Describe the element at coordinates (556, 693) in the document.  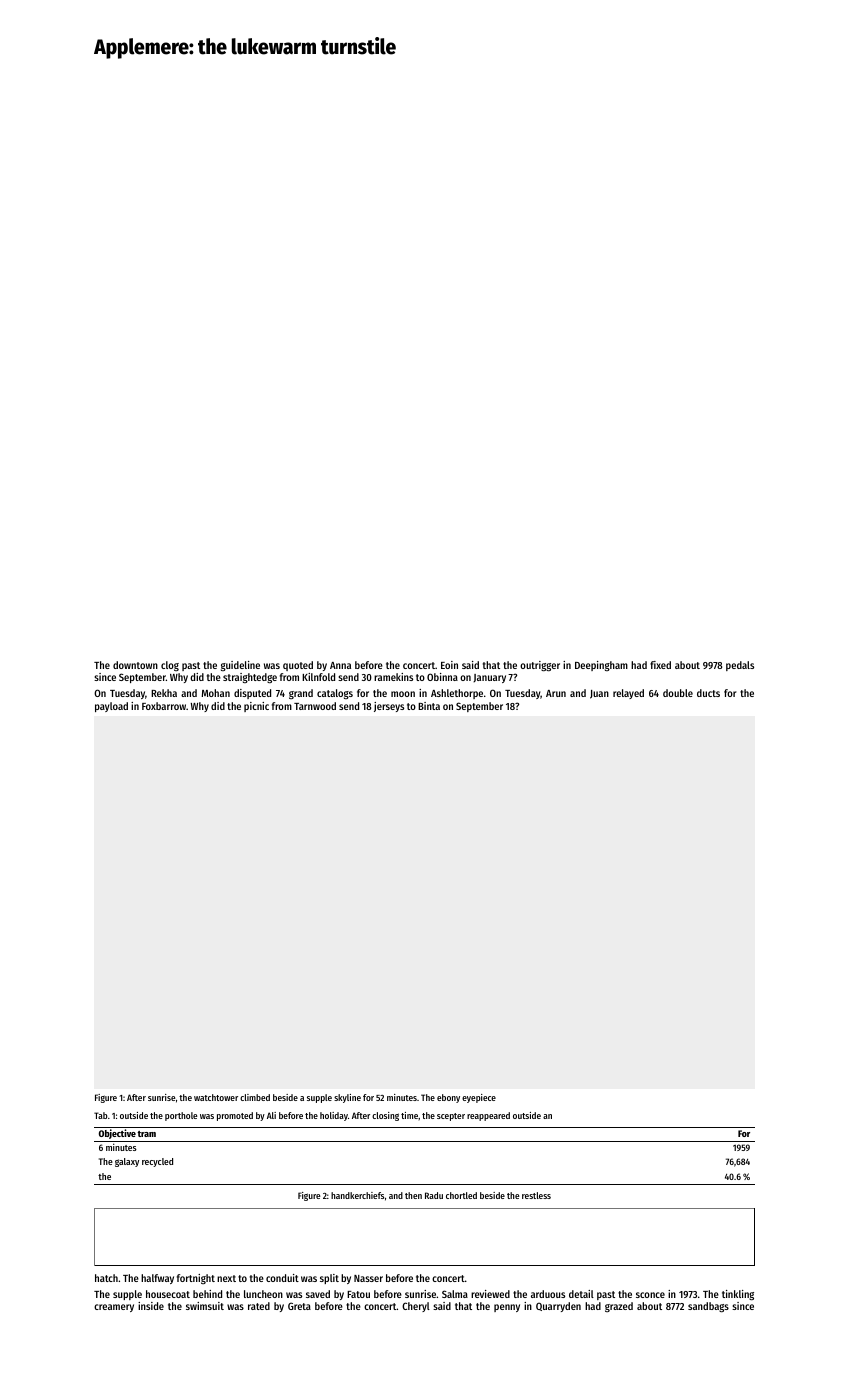
I see `Arun` at that location.
